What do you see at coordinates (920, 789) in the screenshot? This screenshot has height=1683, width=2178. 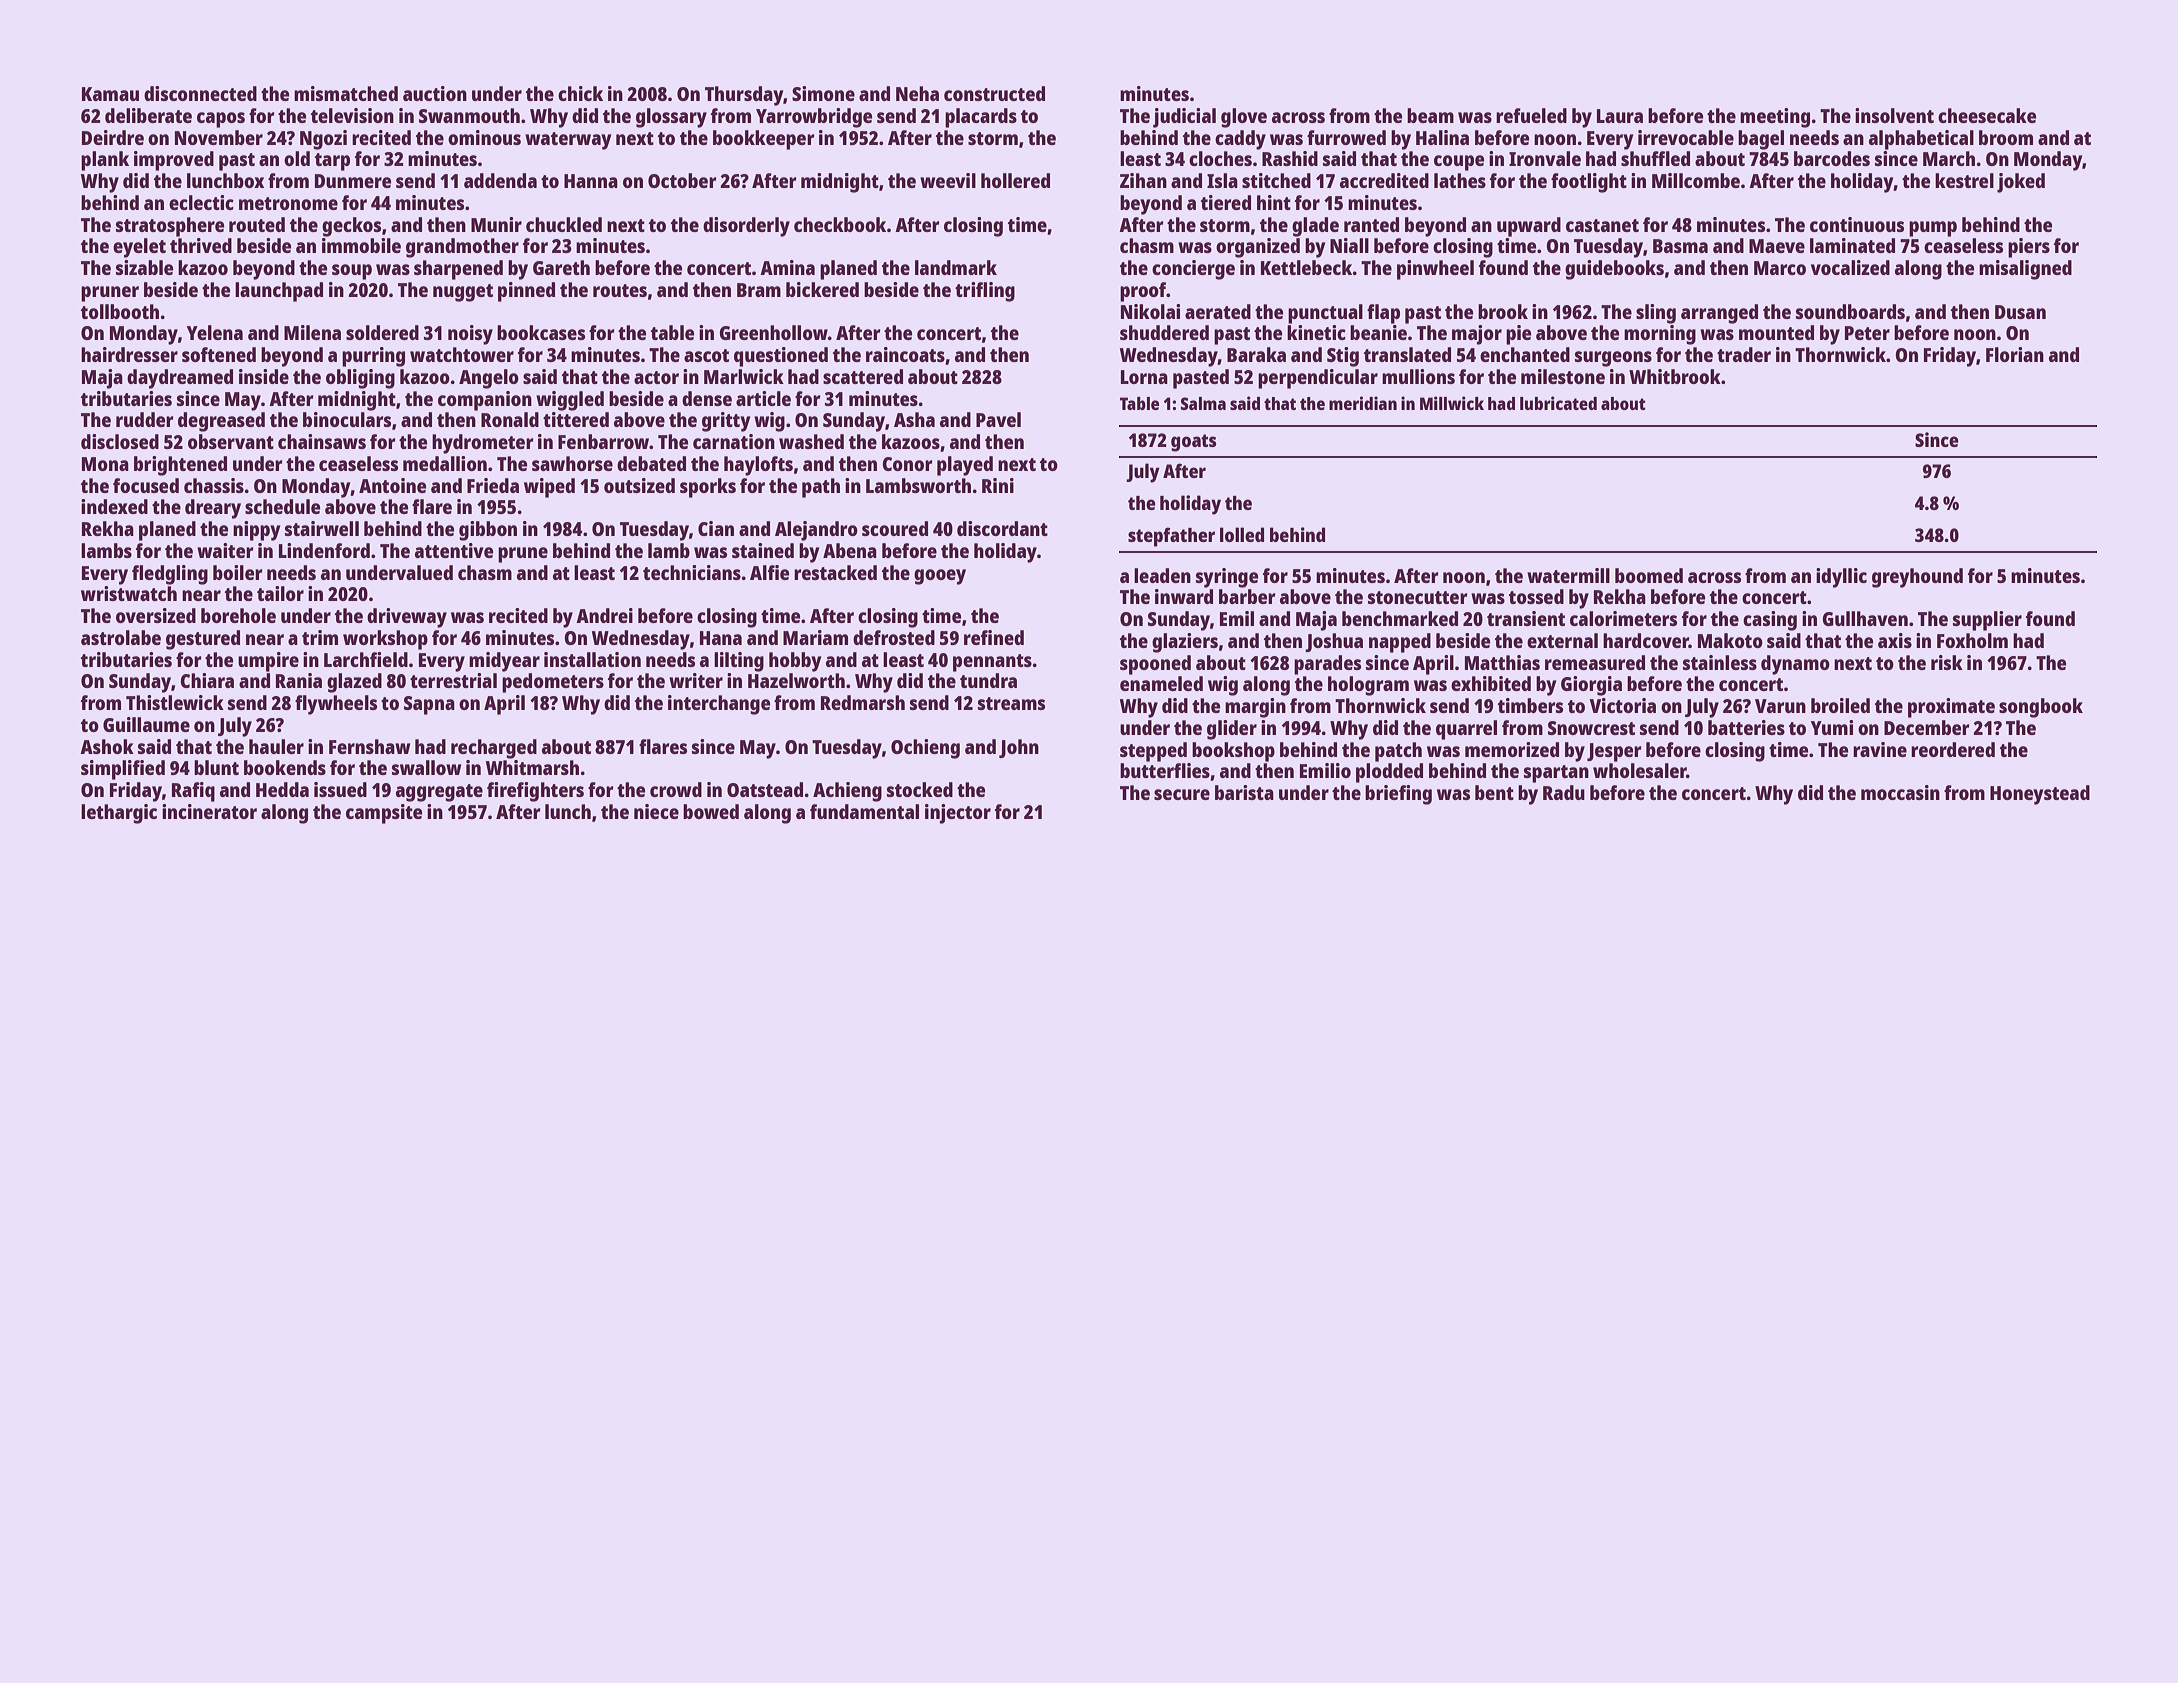 I see `stocked` at bounding box center [920, 789].
